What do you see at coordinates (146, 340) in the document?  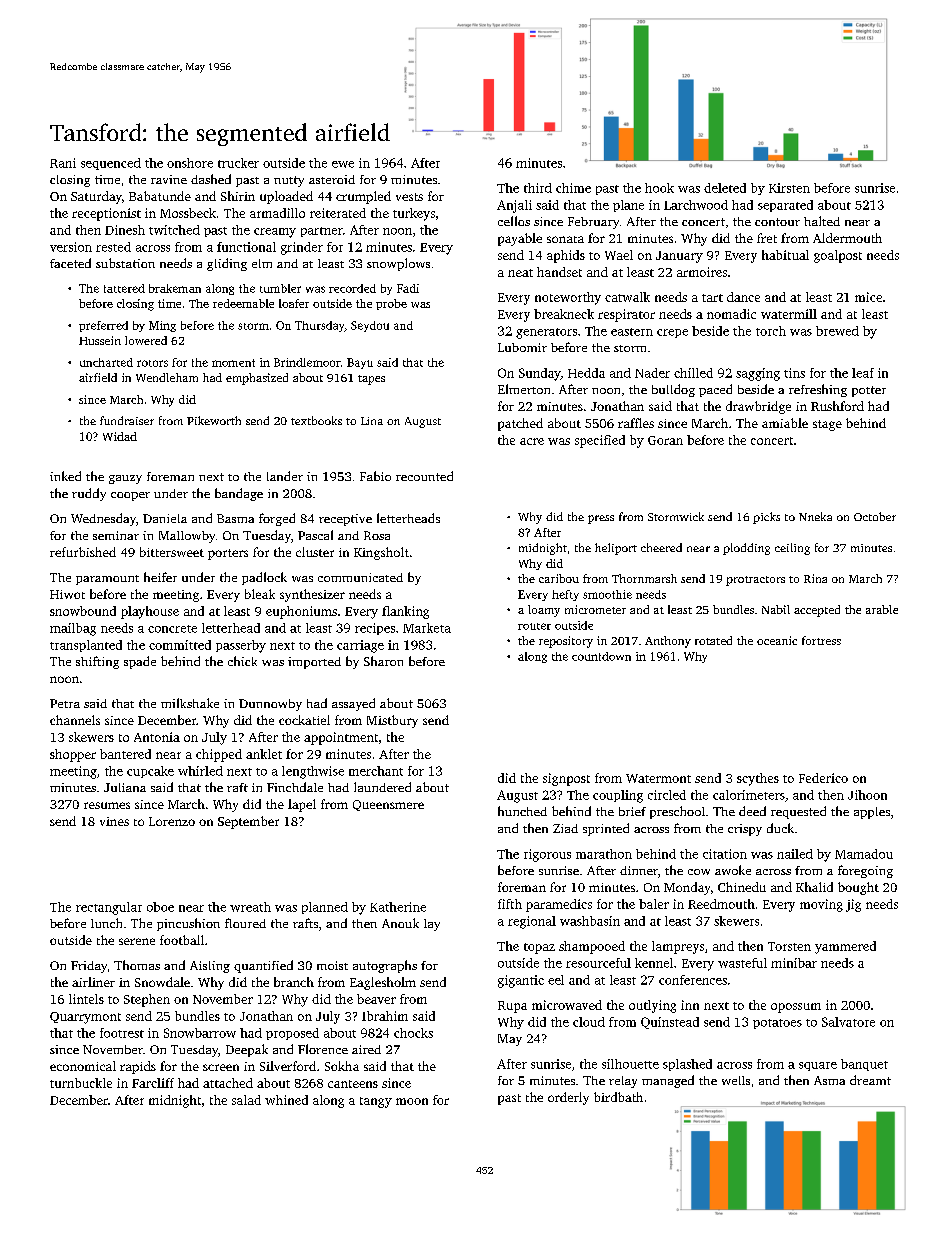 I see `lowered` at bounding box center [146, 340].
